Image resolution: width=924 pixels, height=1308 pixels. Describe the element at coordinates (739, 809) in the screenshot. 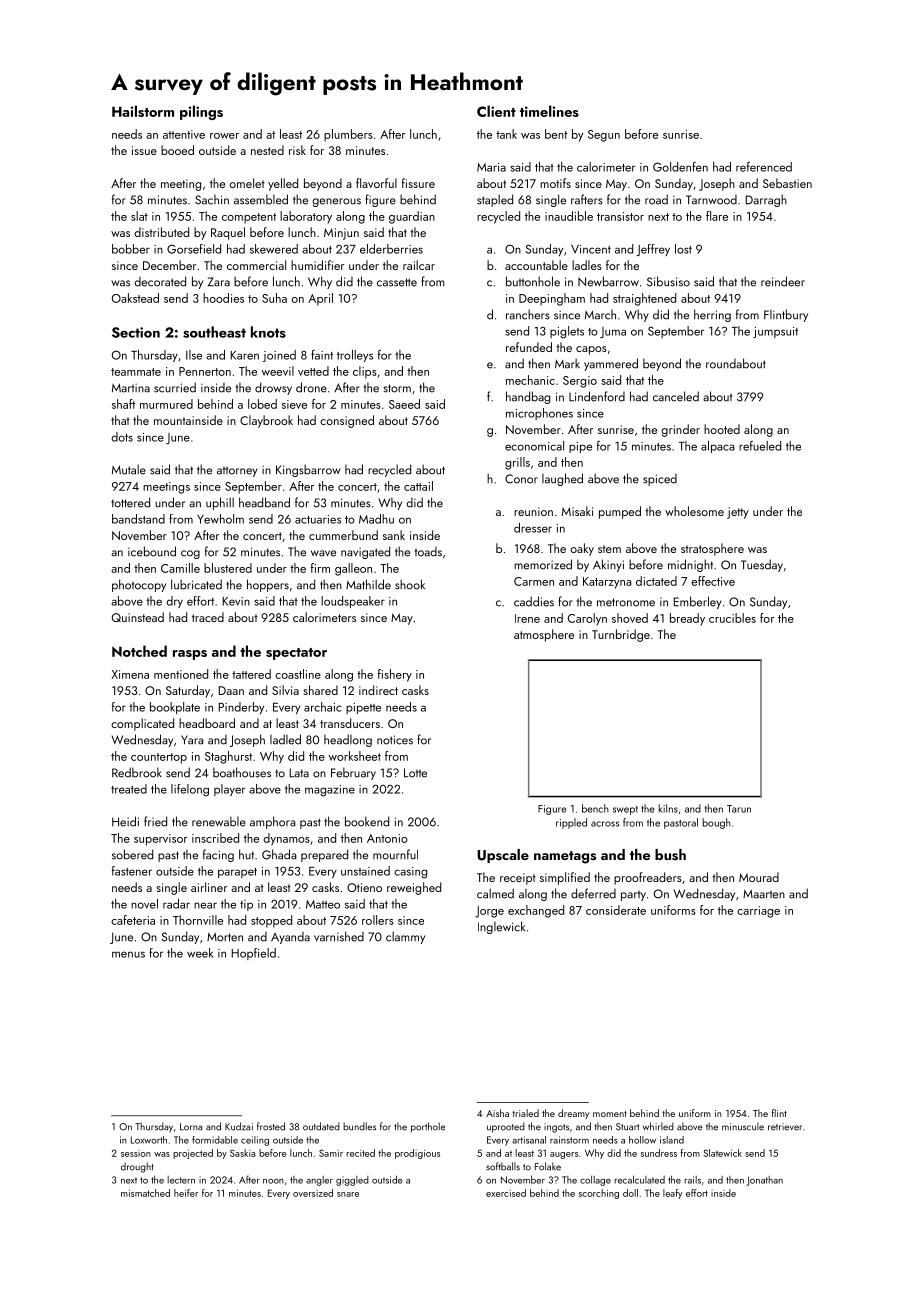

I see `Tarun` at that location.
